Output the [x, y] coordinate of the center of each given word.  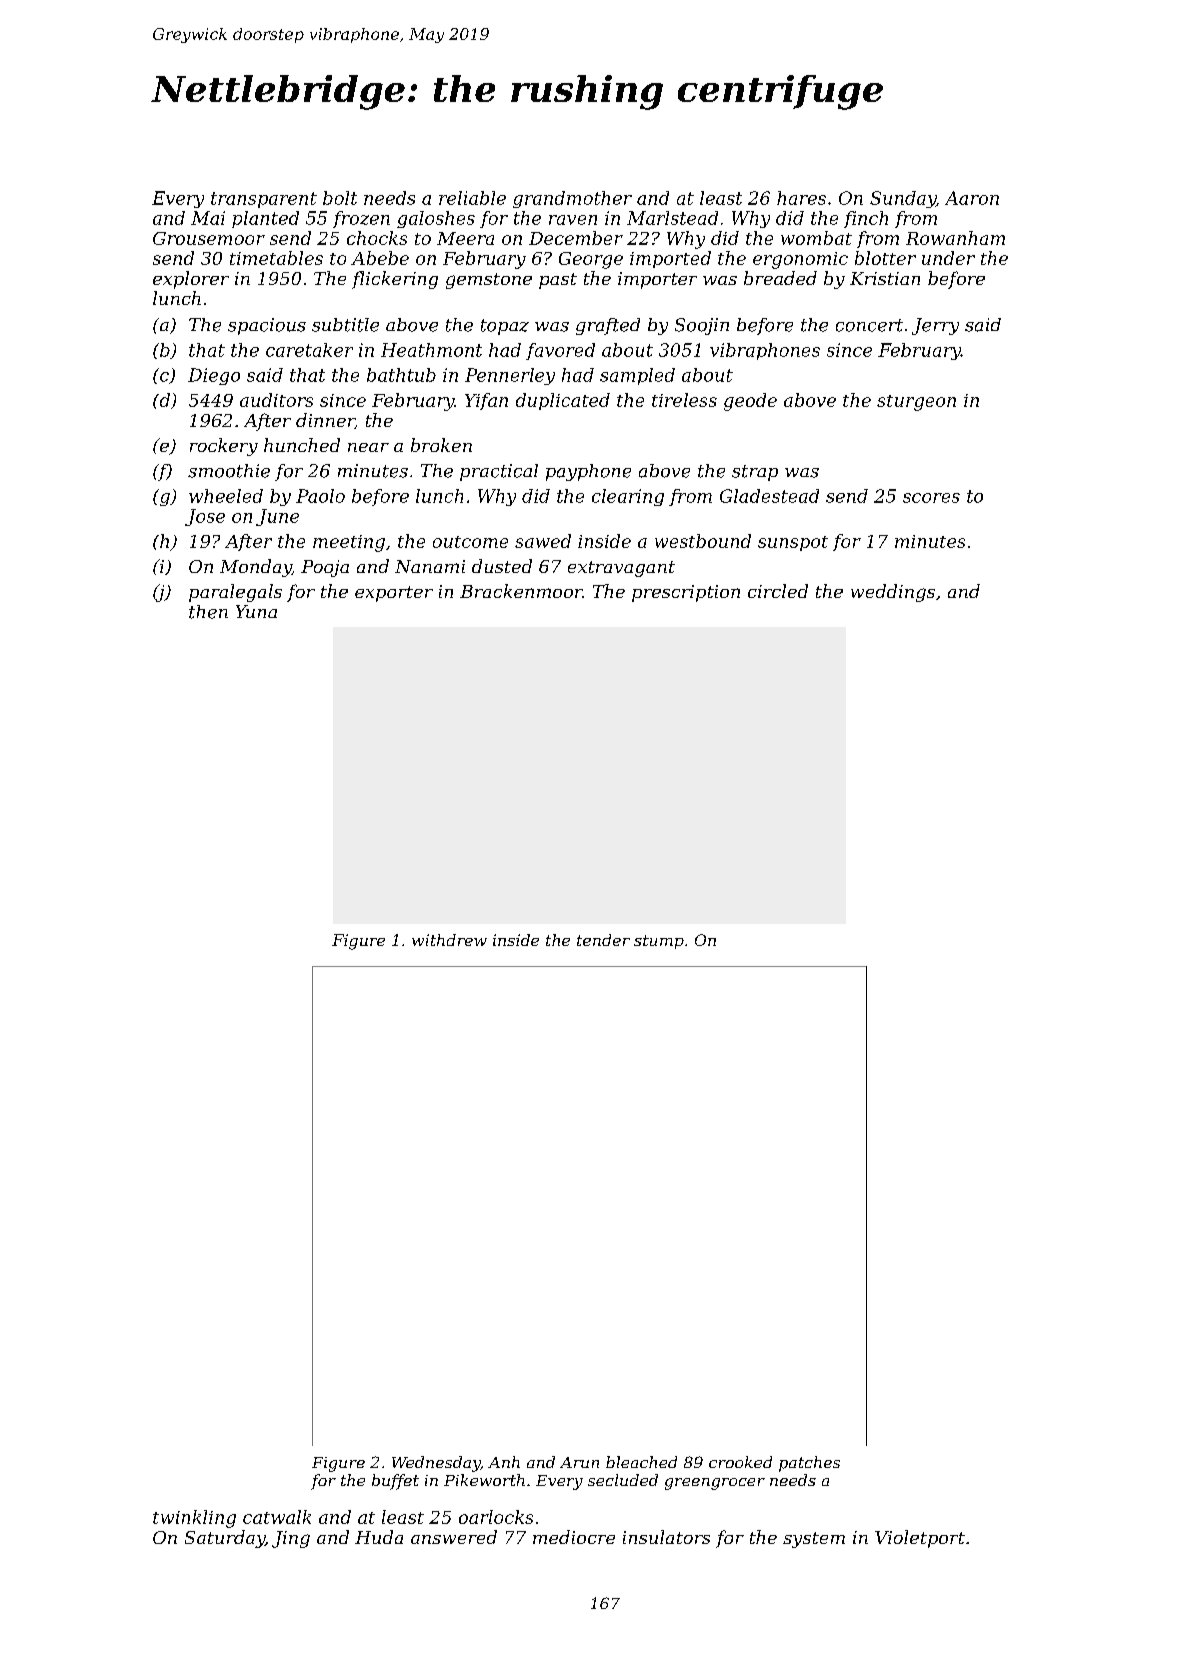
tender [603, 940]
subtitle [345, 325]
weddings [893, 593]
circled [778, 591]
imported [670, 259]
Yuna [256, 611]
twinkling [194, 1519]
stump [659, 942]
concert [869, 325]
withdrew [449, 940]
